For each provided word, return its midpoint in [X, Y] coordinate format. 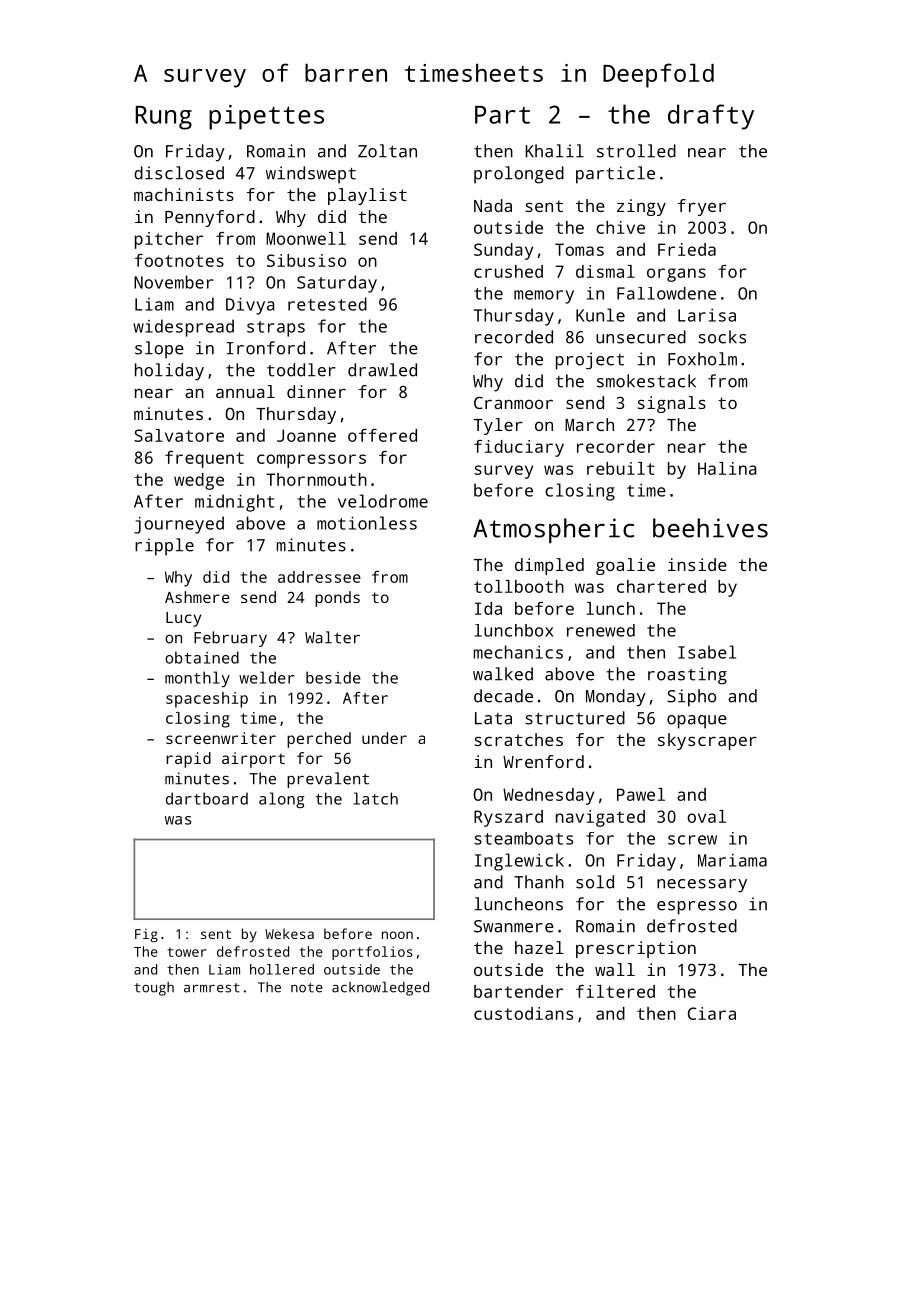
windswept [311, 175]
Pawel [641, 794]
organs [676, 275]
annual [245, 391]
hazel [539, 947]
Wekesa [289, 933]
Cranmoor [513, 402]
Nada [493, 205]
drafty [711, 117]
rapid [189, 760]
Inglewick [519, 862]
